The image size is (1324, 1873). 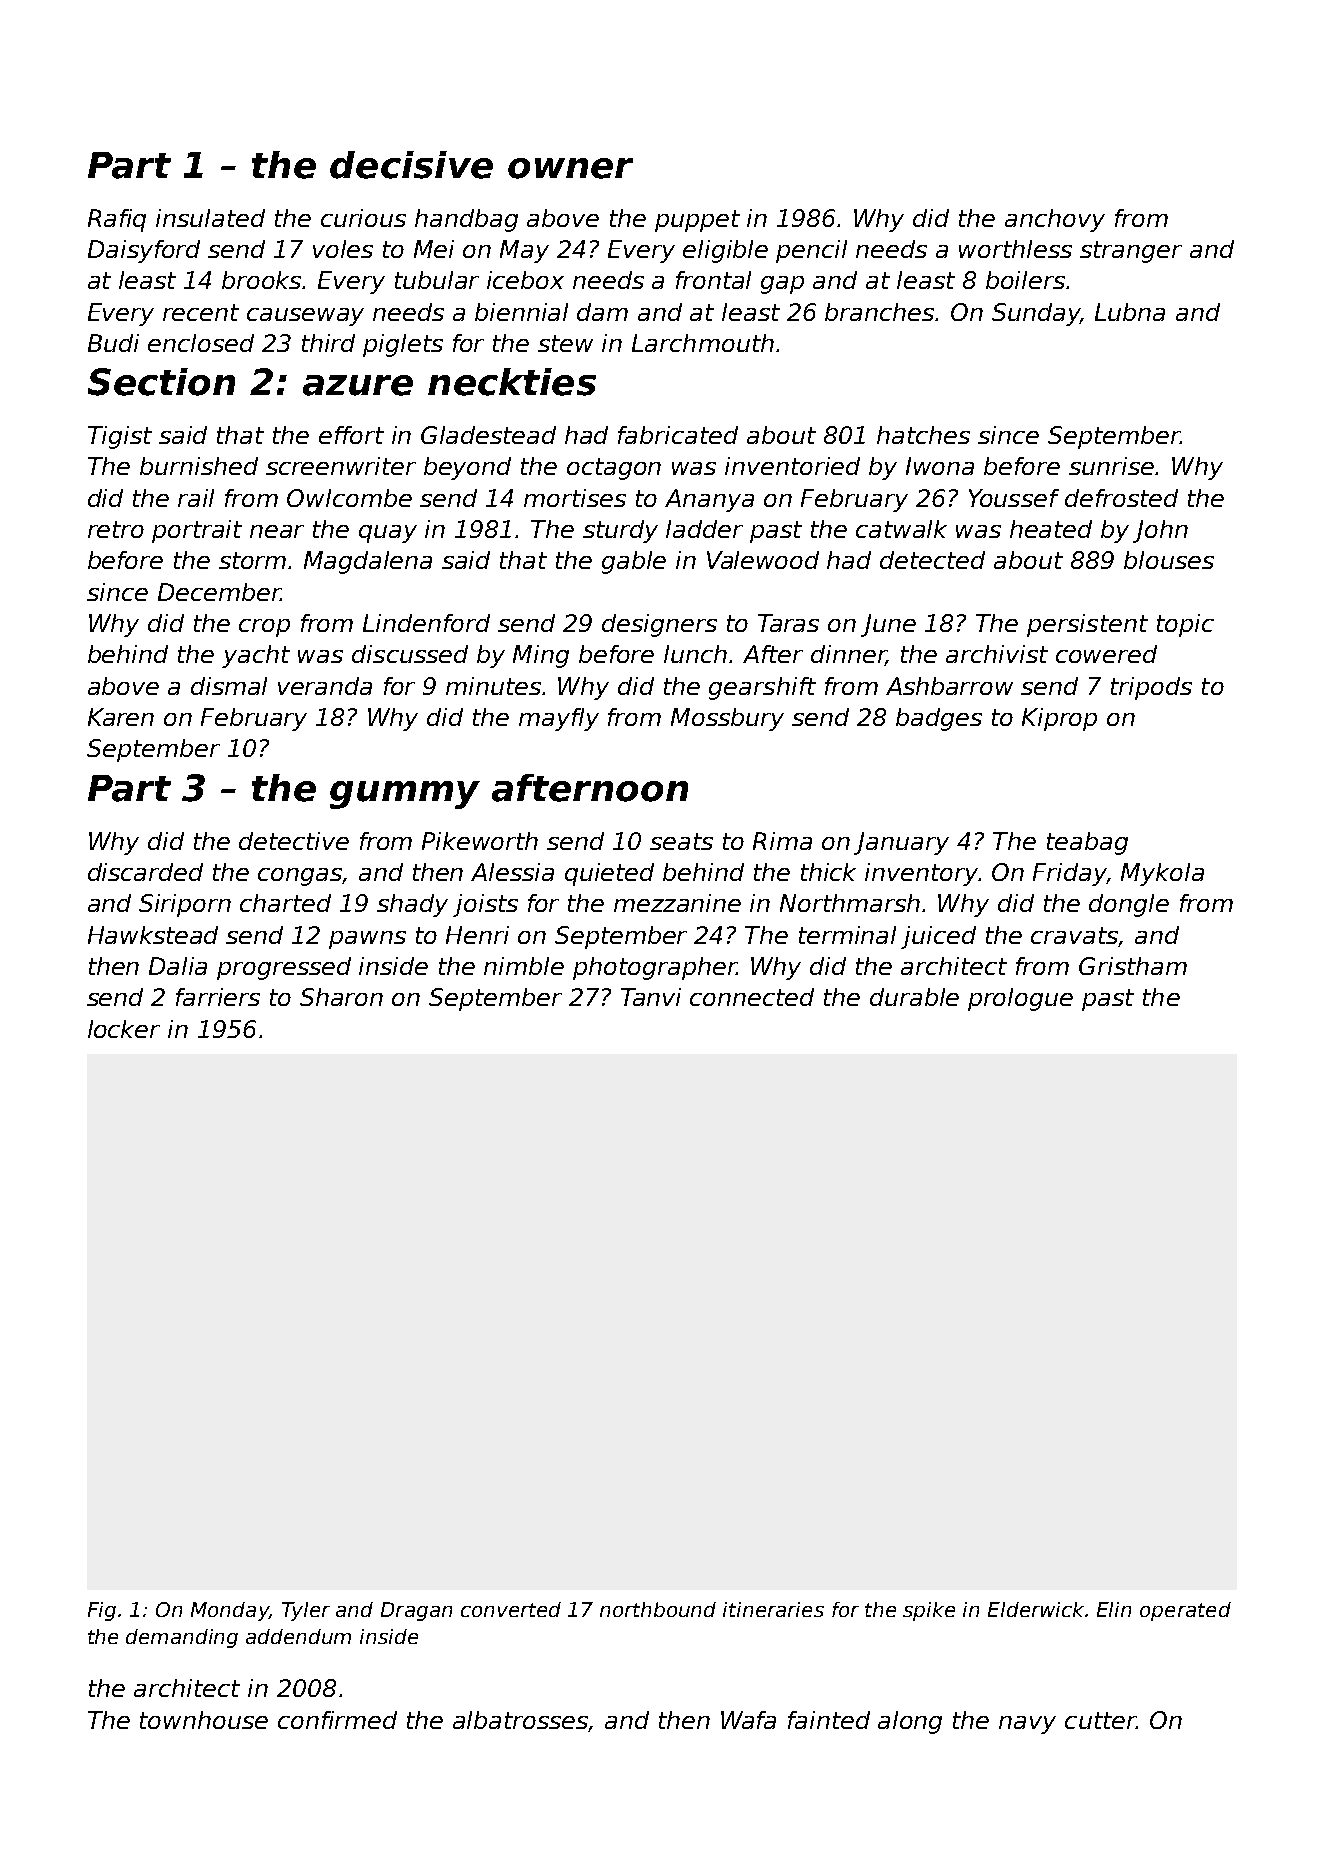 What do you see at coordinates (1055, 220) in the screenshot?
I see `anchovy` at bounding box center [1055, 220].
